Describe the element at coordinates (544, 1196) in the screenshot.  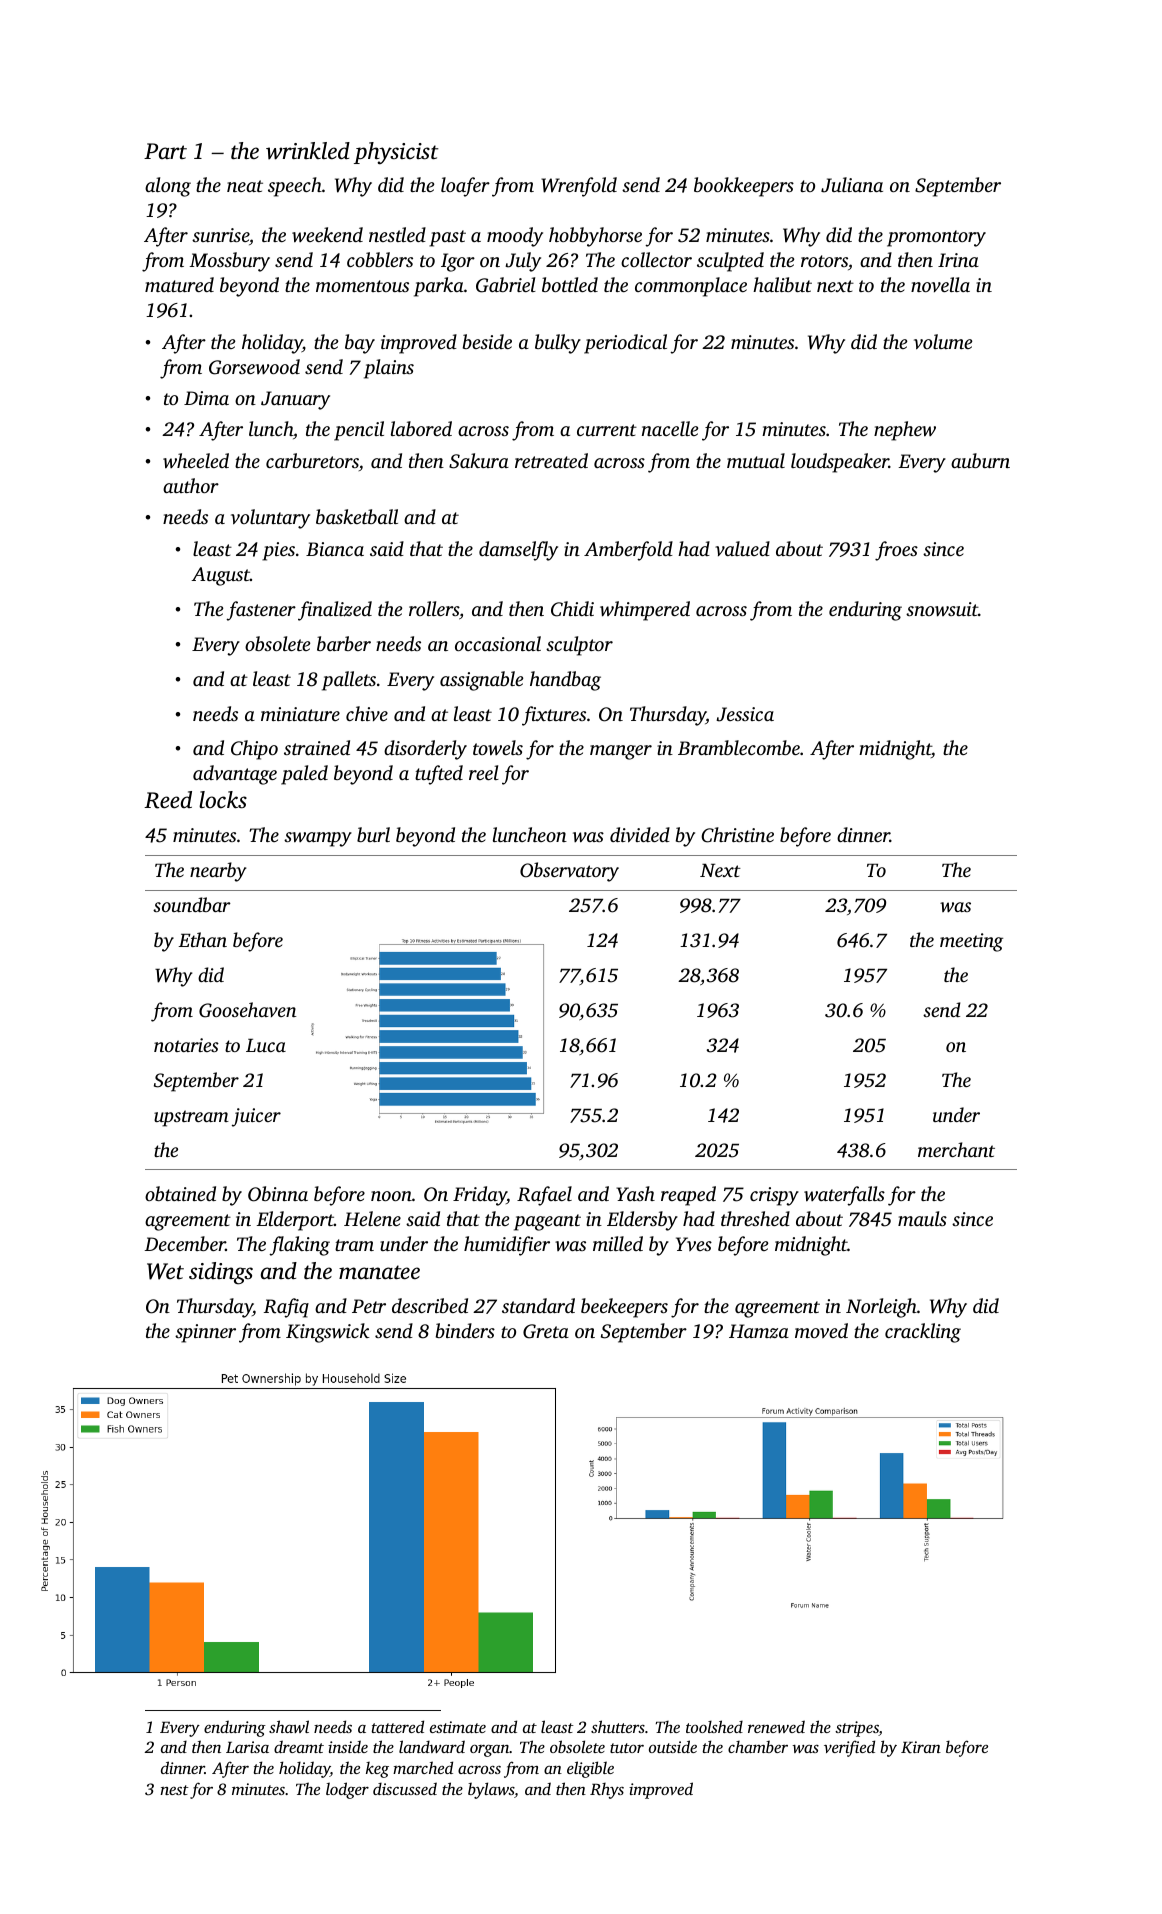
I see `Rafael` at that location.
